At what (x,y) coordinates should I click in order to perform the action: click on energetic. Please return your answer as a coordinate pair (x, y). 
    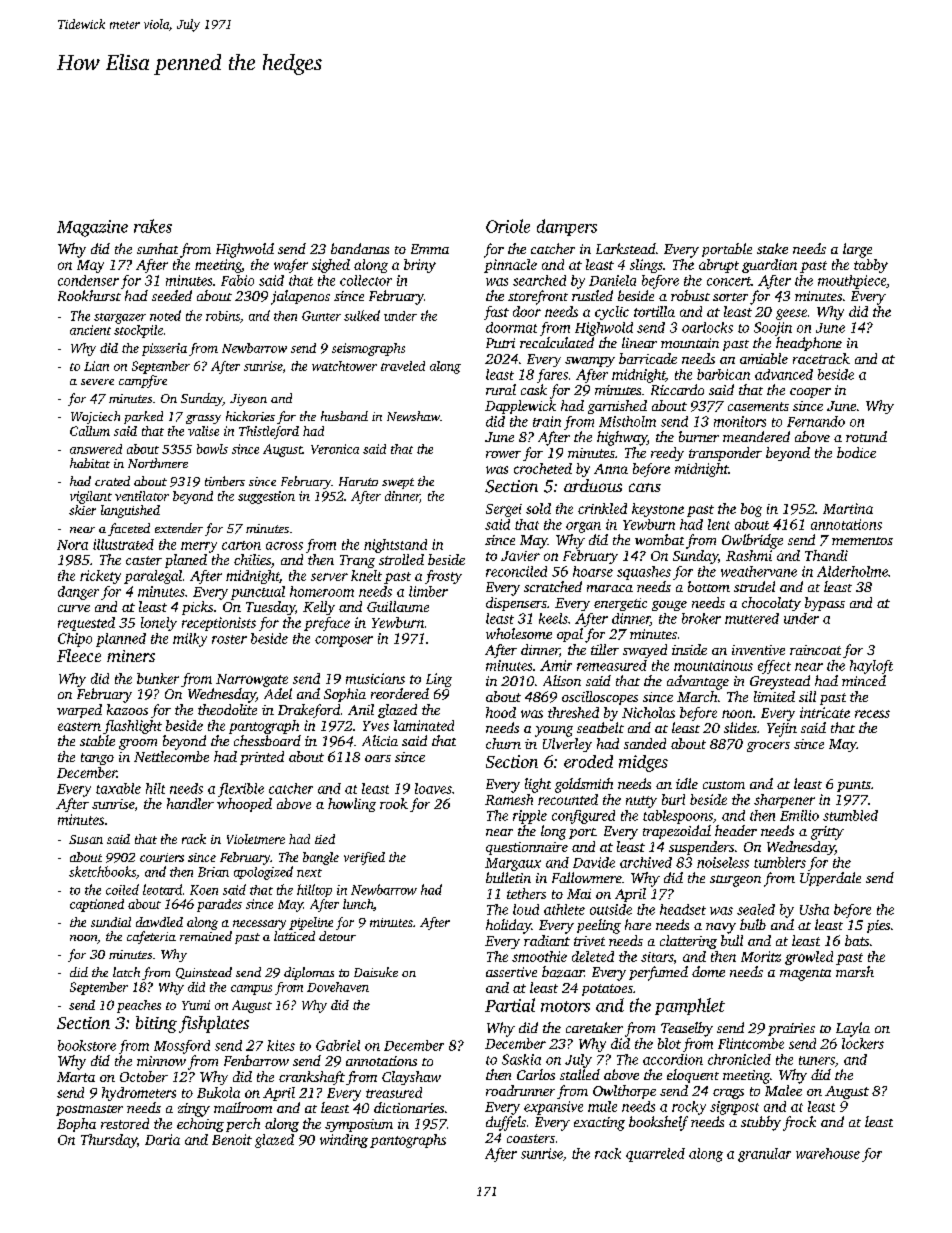
    Looking at the image, I should click on (620, 604).
